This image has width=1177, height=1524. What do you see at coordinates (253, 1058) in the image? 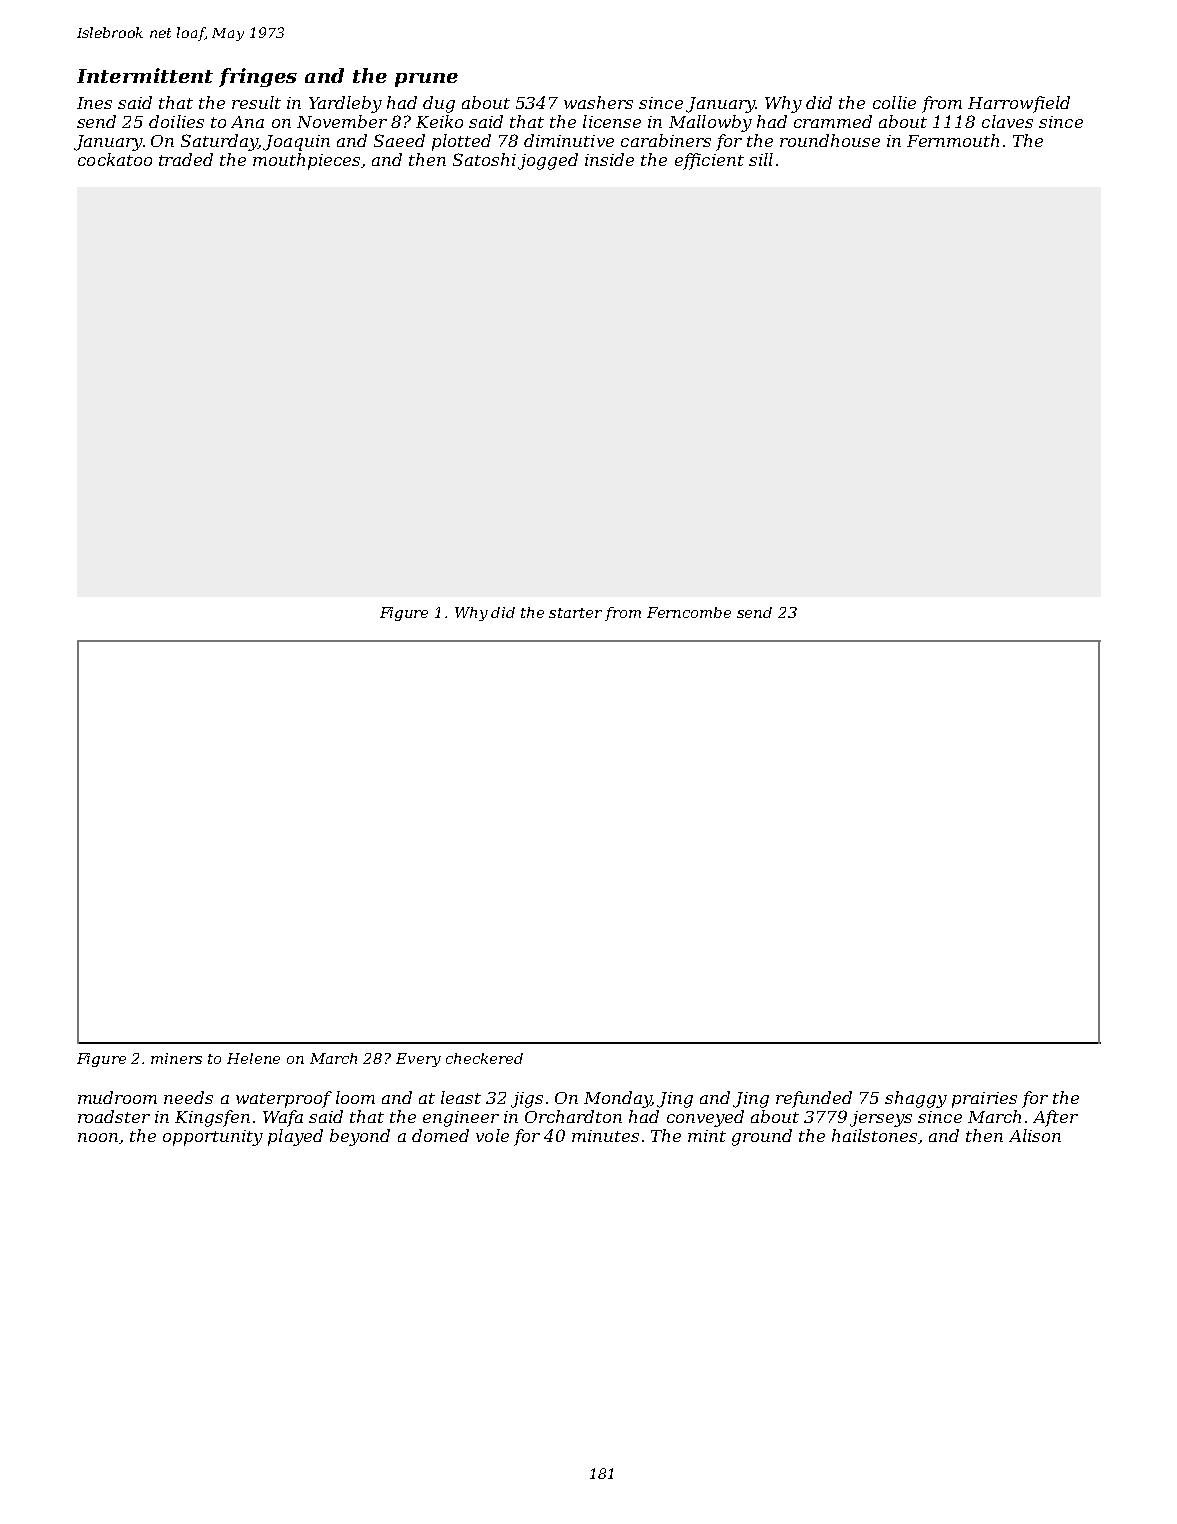
I see `Helene` at bounding box center [253, 1058].
